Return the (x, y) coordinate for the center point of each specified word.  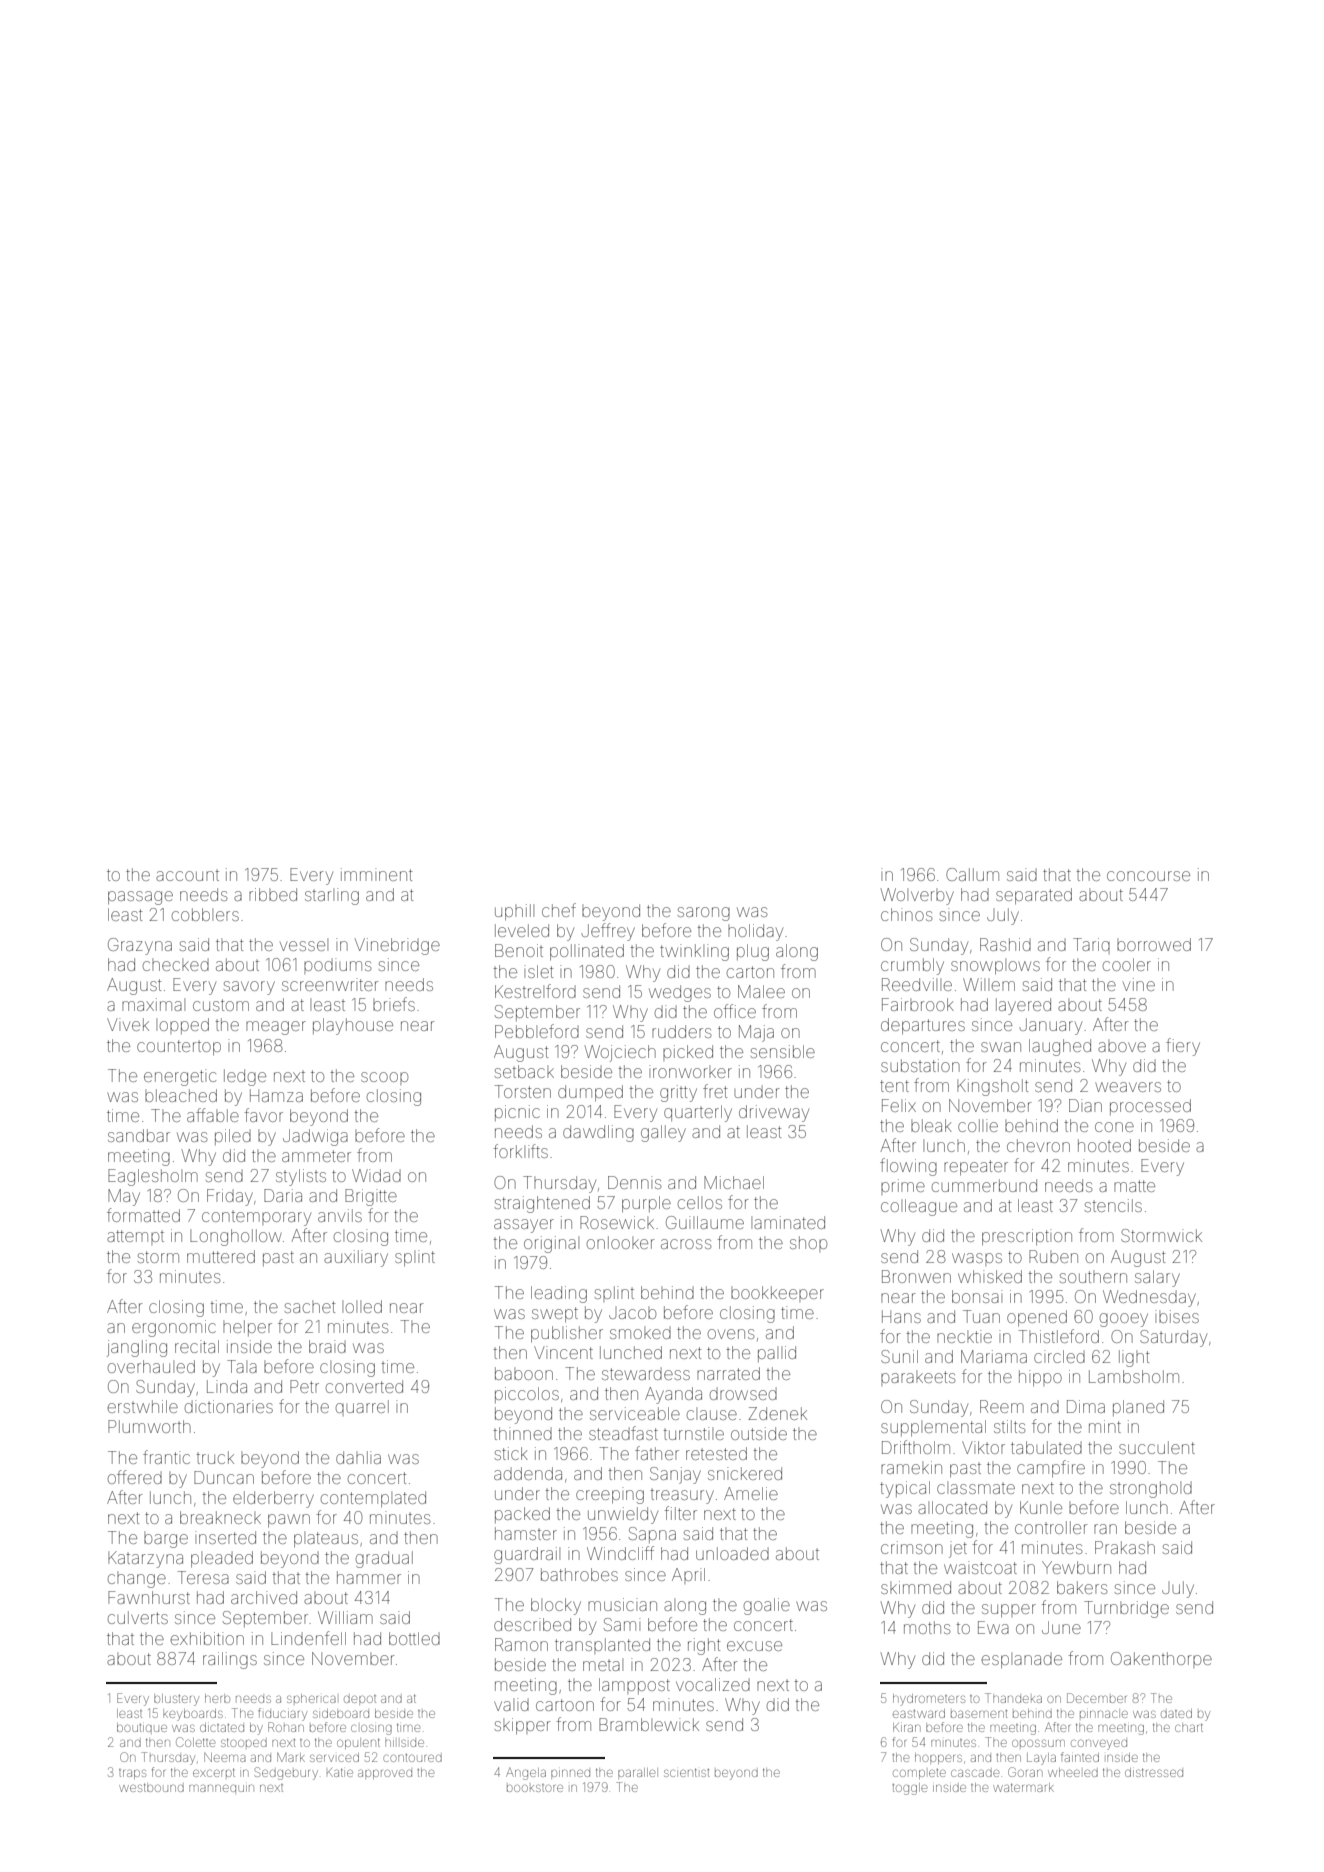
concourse (1148, 876)
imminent (377, 874)
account (187, 876)
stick (511, 1453)
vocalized (713, 1684)
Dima (1086, 1406)
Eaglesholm (153, 1177)
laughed (1060, 1047)
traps (132, 1774)
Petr (304, 1386)
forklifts (520, 1151)
